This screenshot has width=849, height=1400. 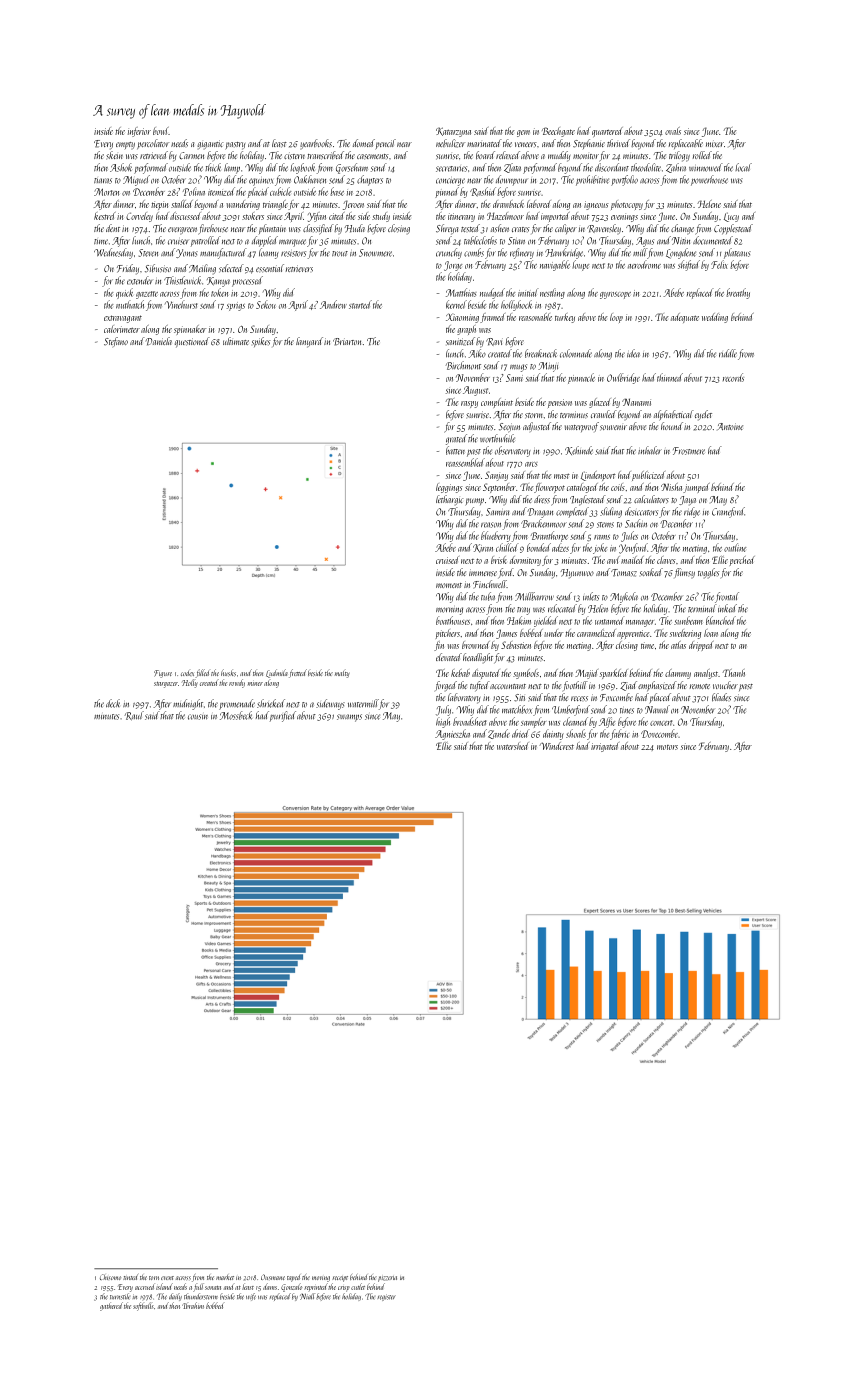 I want to click on wandering, so click(x=243, y=205).
